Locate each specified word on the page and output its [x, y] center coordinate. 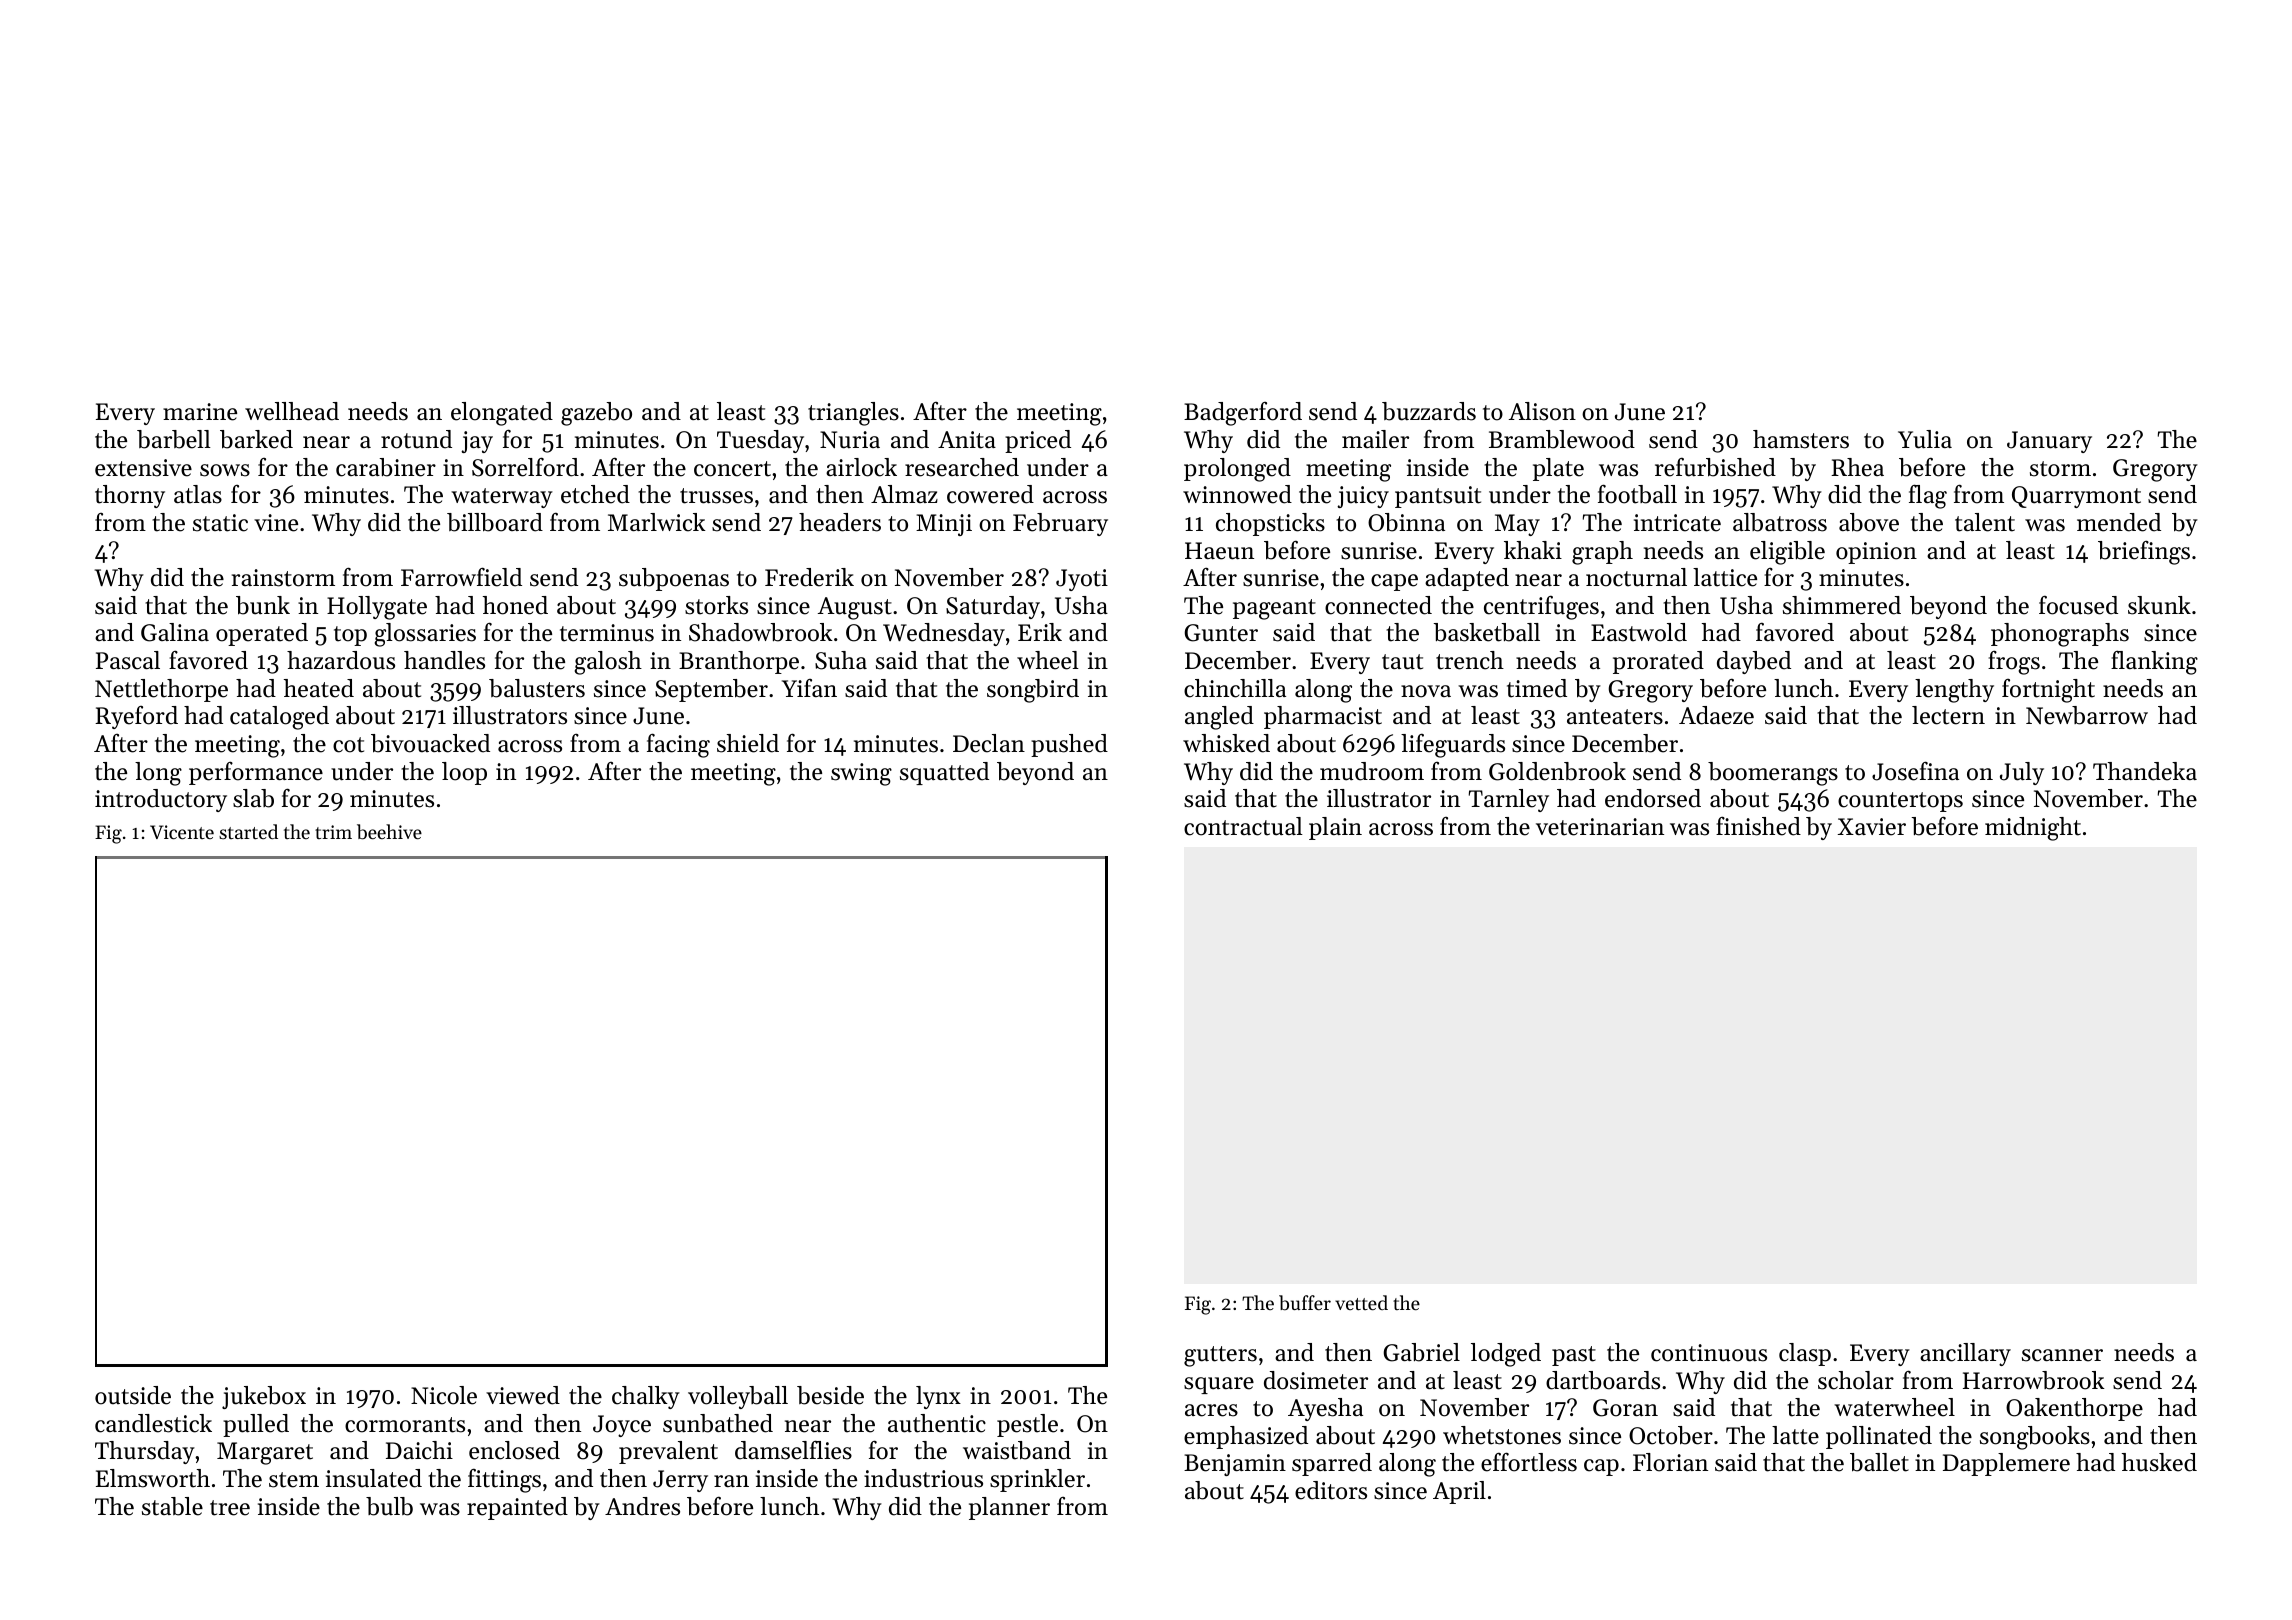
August [855, 608]
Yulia [1925, 439]
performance [256, 773]
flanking [2154, 662]
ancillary [1965, 1354]
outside [133, 1395]
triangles [853, 414]
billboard [495, 522]
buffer [1305, 1303]
